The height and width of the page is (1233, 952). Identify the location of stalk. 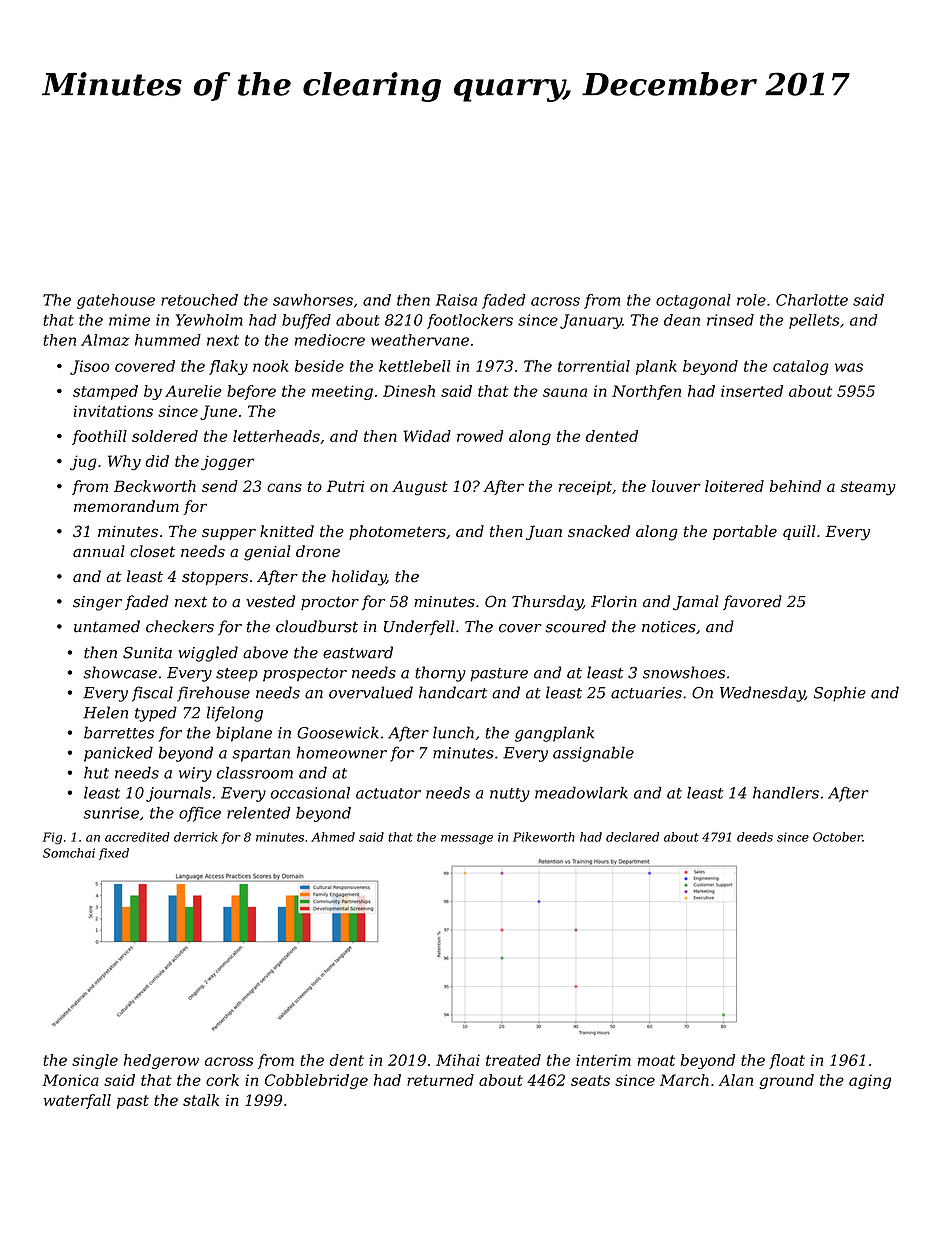
(201, 1100).
